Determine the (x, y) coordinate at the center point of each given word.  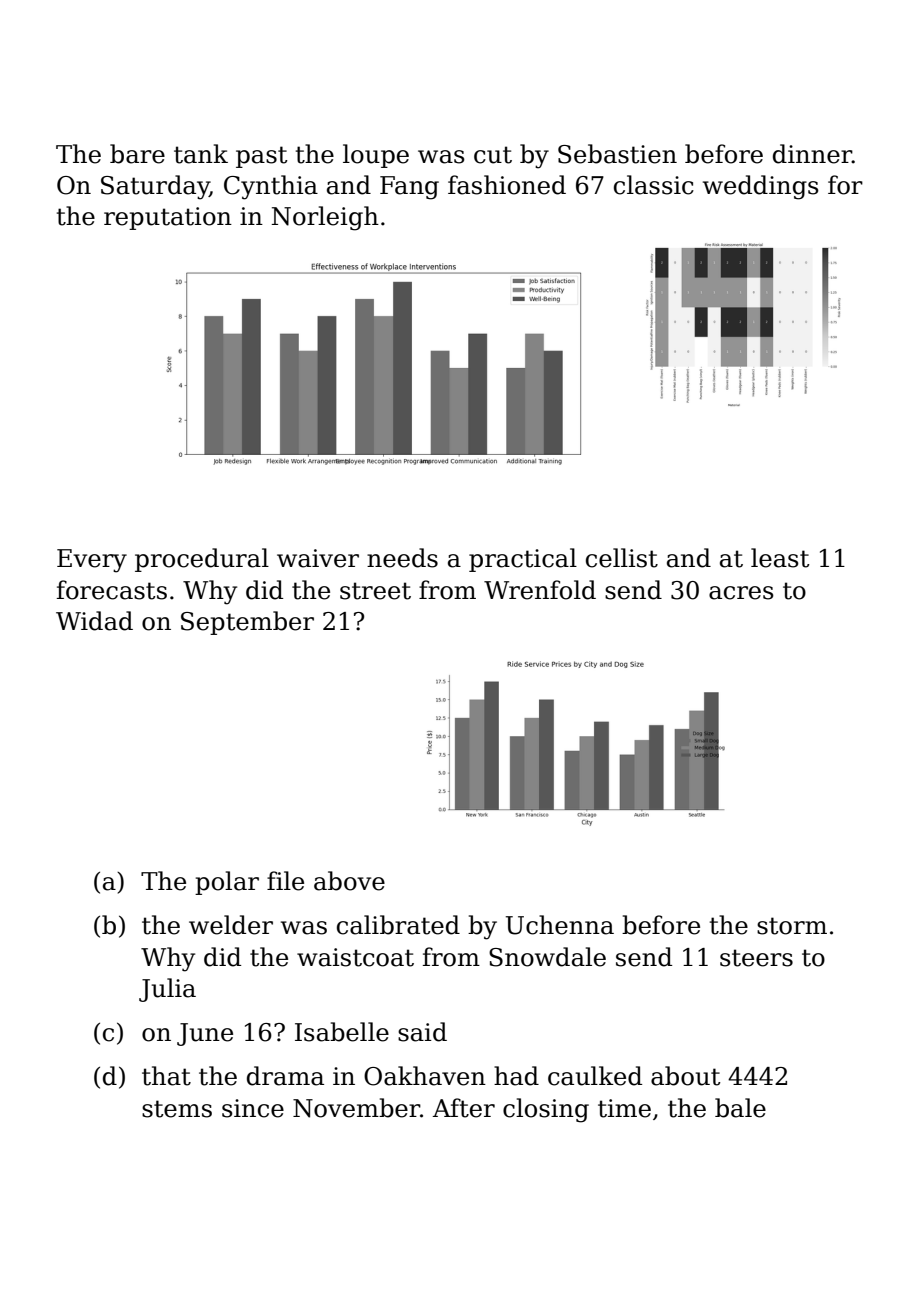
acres (741, 593)
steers (756, 958)
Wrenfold (540, 590)
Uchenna (560, 925)
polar (227, 883)
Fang (409, 188)
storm (792, 926)
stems (177, 1109)
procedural (202, 560)
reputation (168, 218)
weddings (761, 187)
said (422, 1032)
